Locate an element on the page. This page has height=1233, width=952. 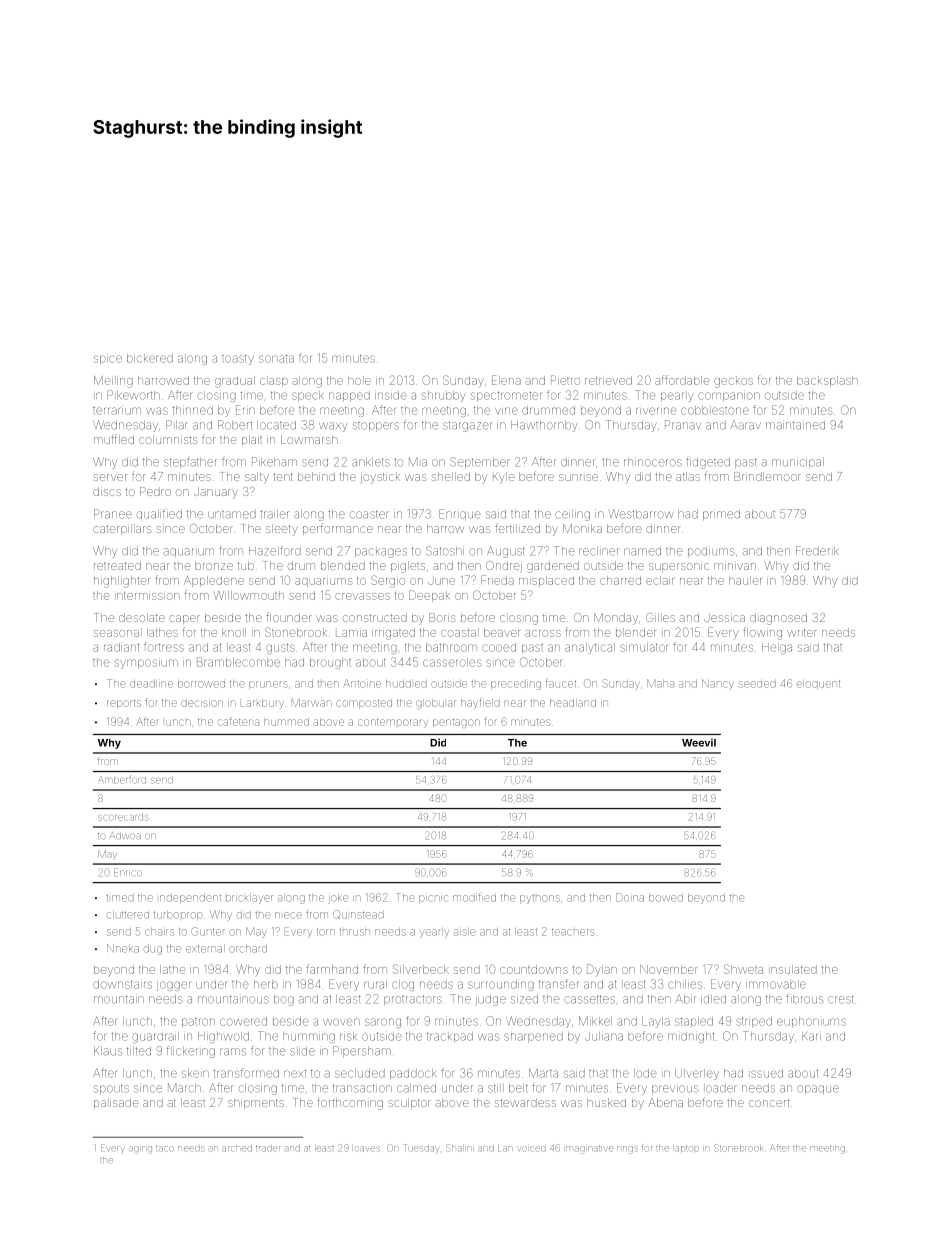
picnic is located at coordinates (433, 899).
